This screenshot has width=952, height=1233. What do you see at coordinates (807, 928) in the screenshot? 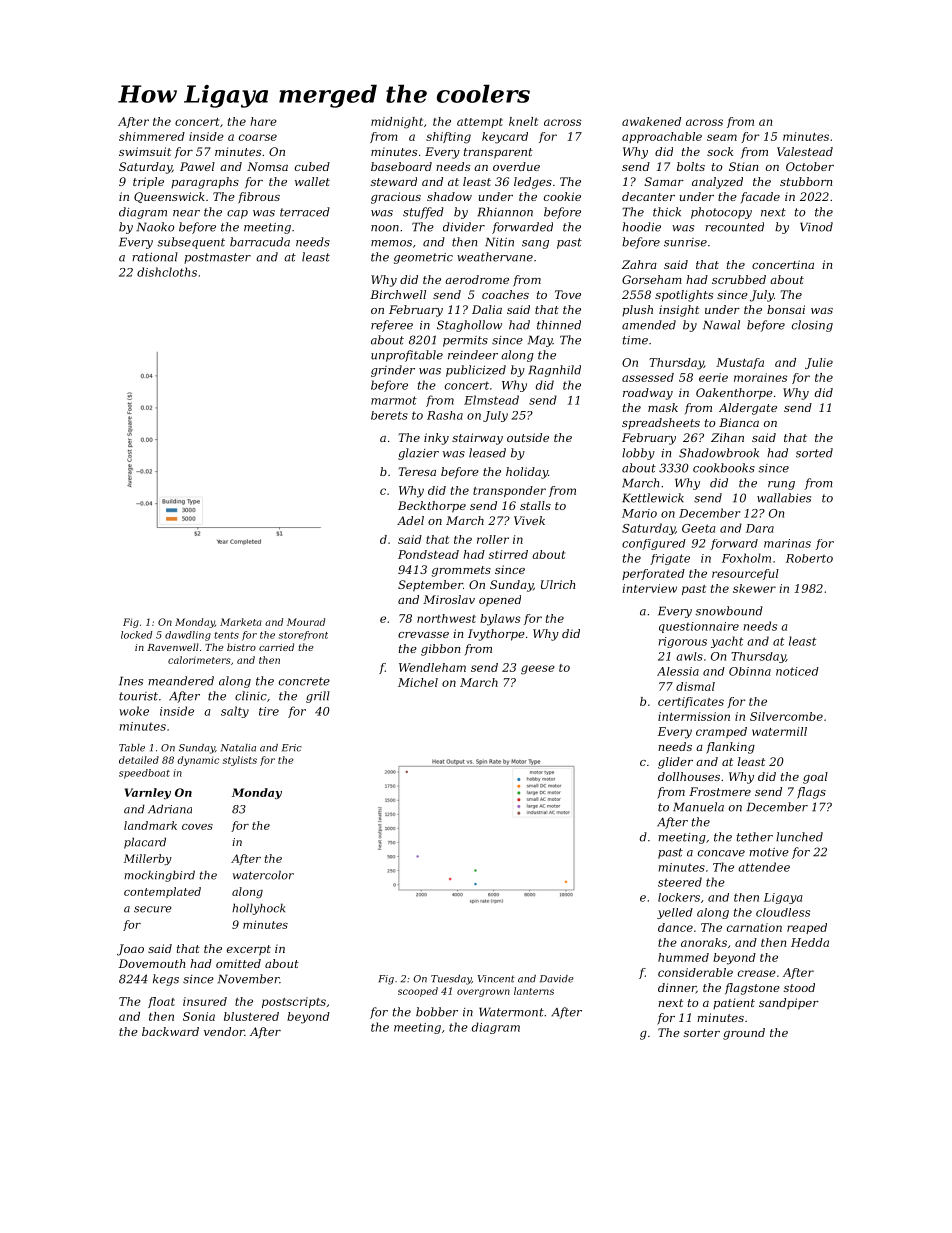
I see `reaped` at bounding box center [807, 928].
